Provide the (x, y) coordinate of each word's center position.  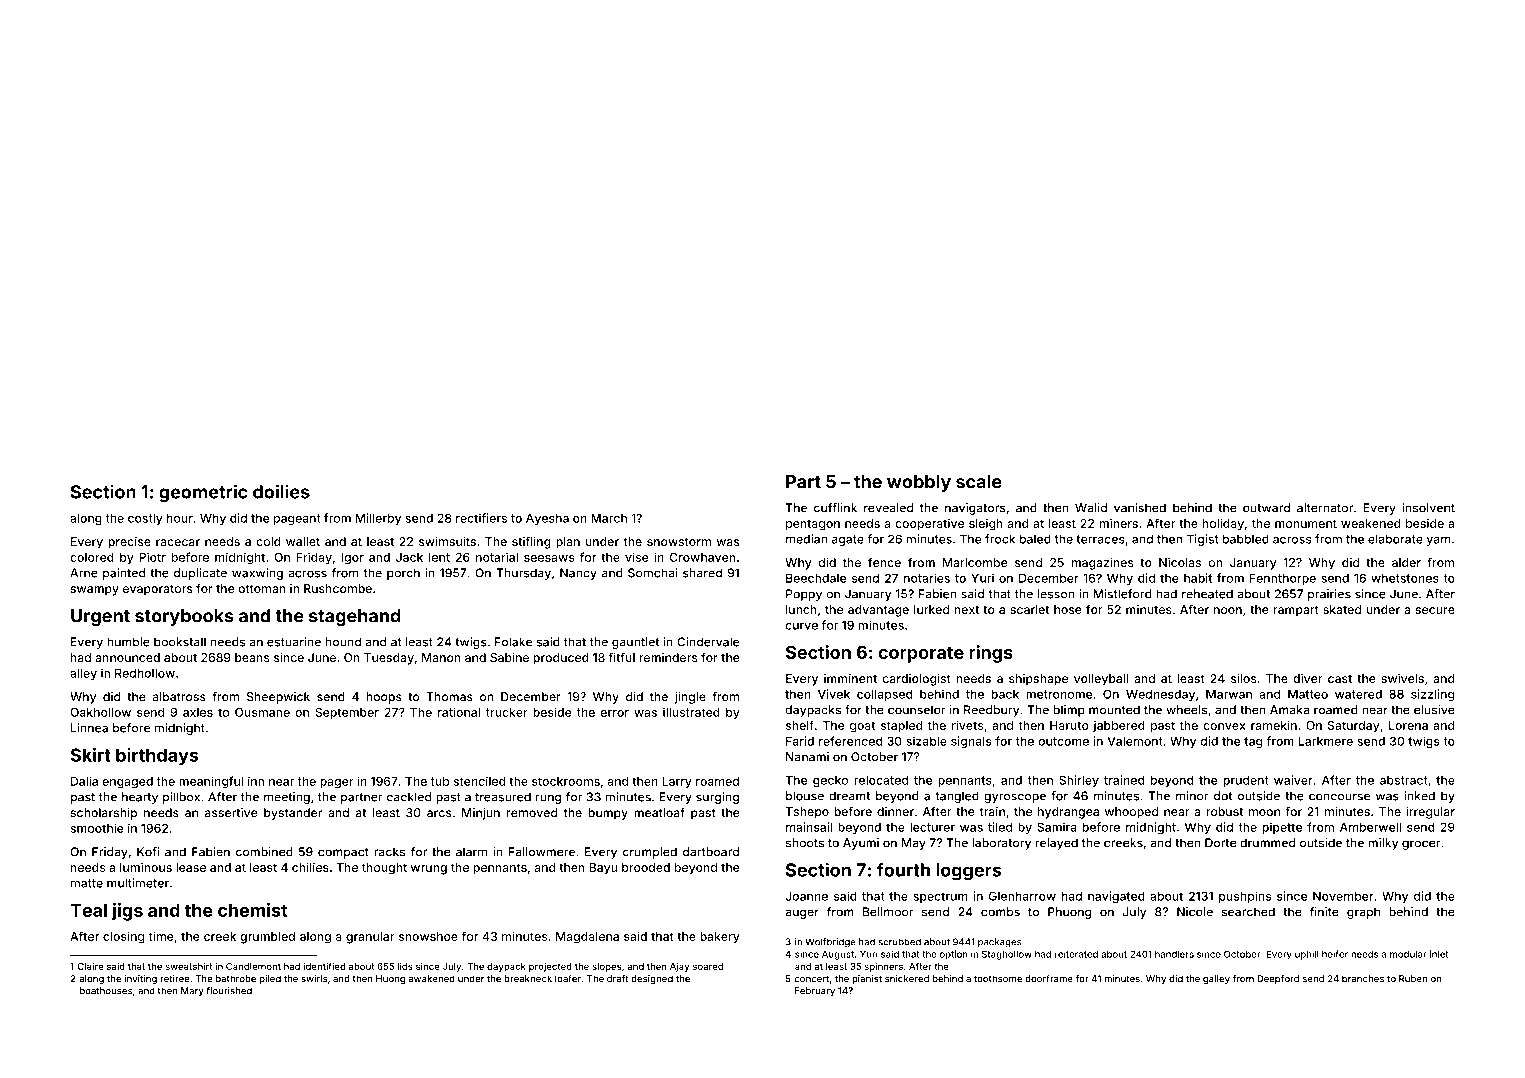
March (609, 518)
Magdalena (587, 938)
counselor (917, 710)
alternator (1325, 508)
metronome (1059, 694)
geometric (203, 493)
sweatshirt (188, 966)
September (347, 713)
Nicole (1195, 912)
